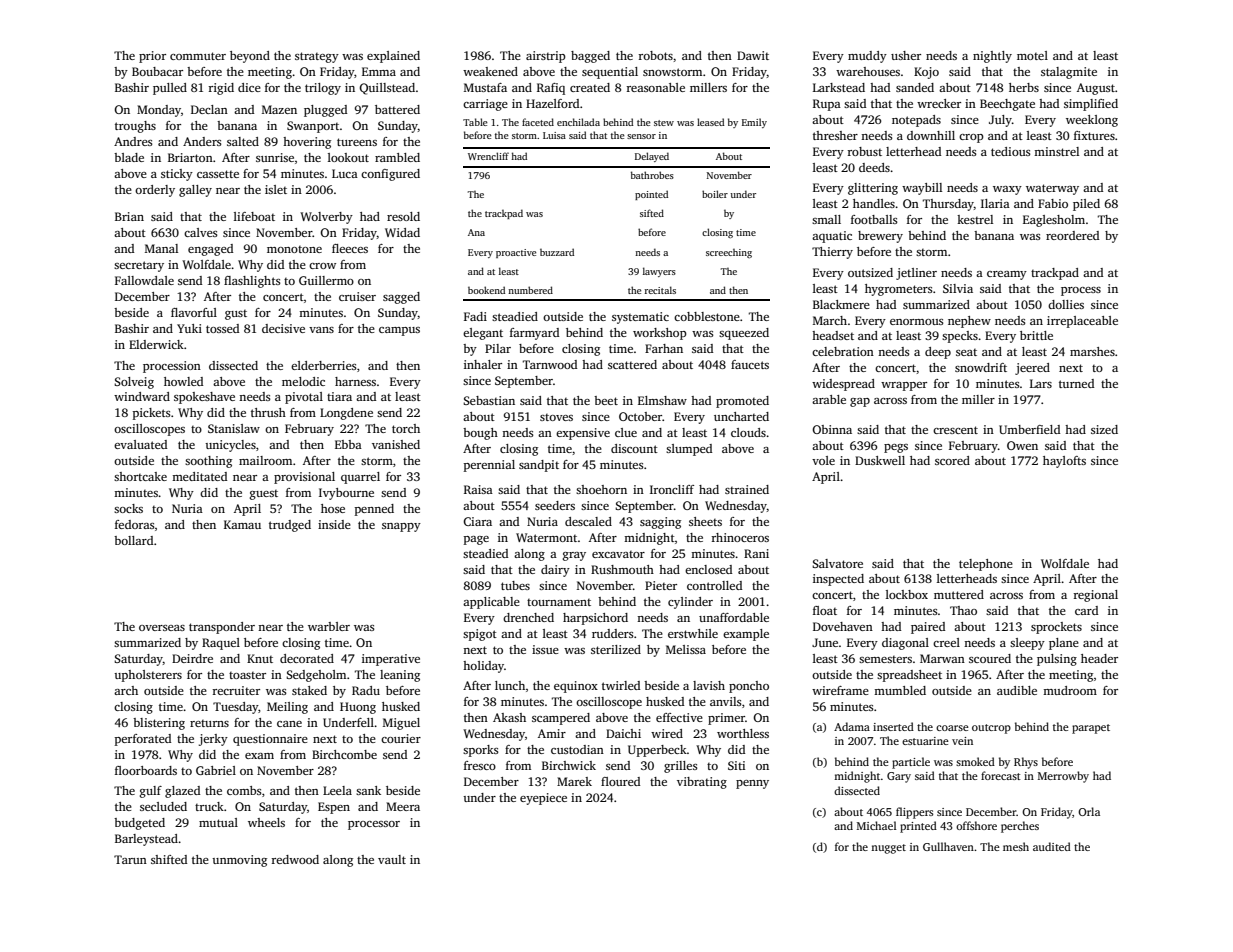  What do you see at coordinates (152, 57) in the screenshot?
I see `prior` at bounding box center [152, 57].
